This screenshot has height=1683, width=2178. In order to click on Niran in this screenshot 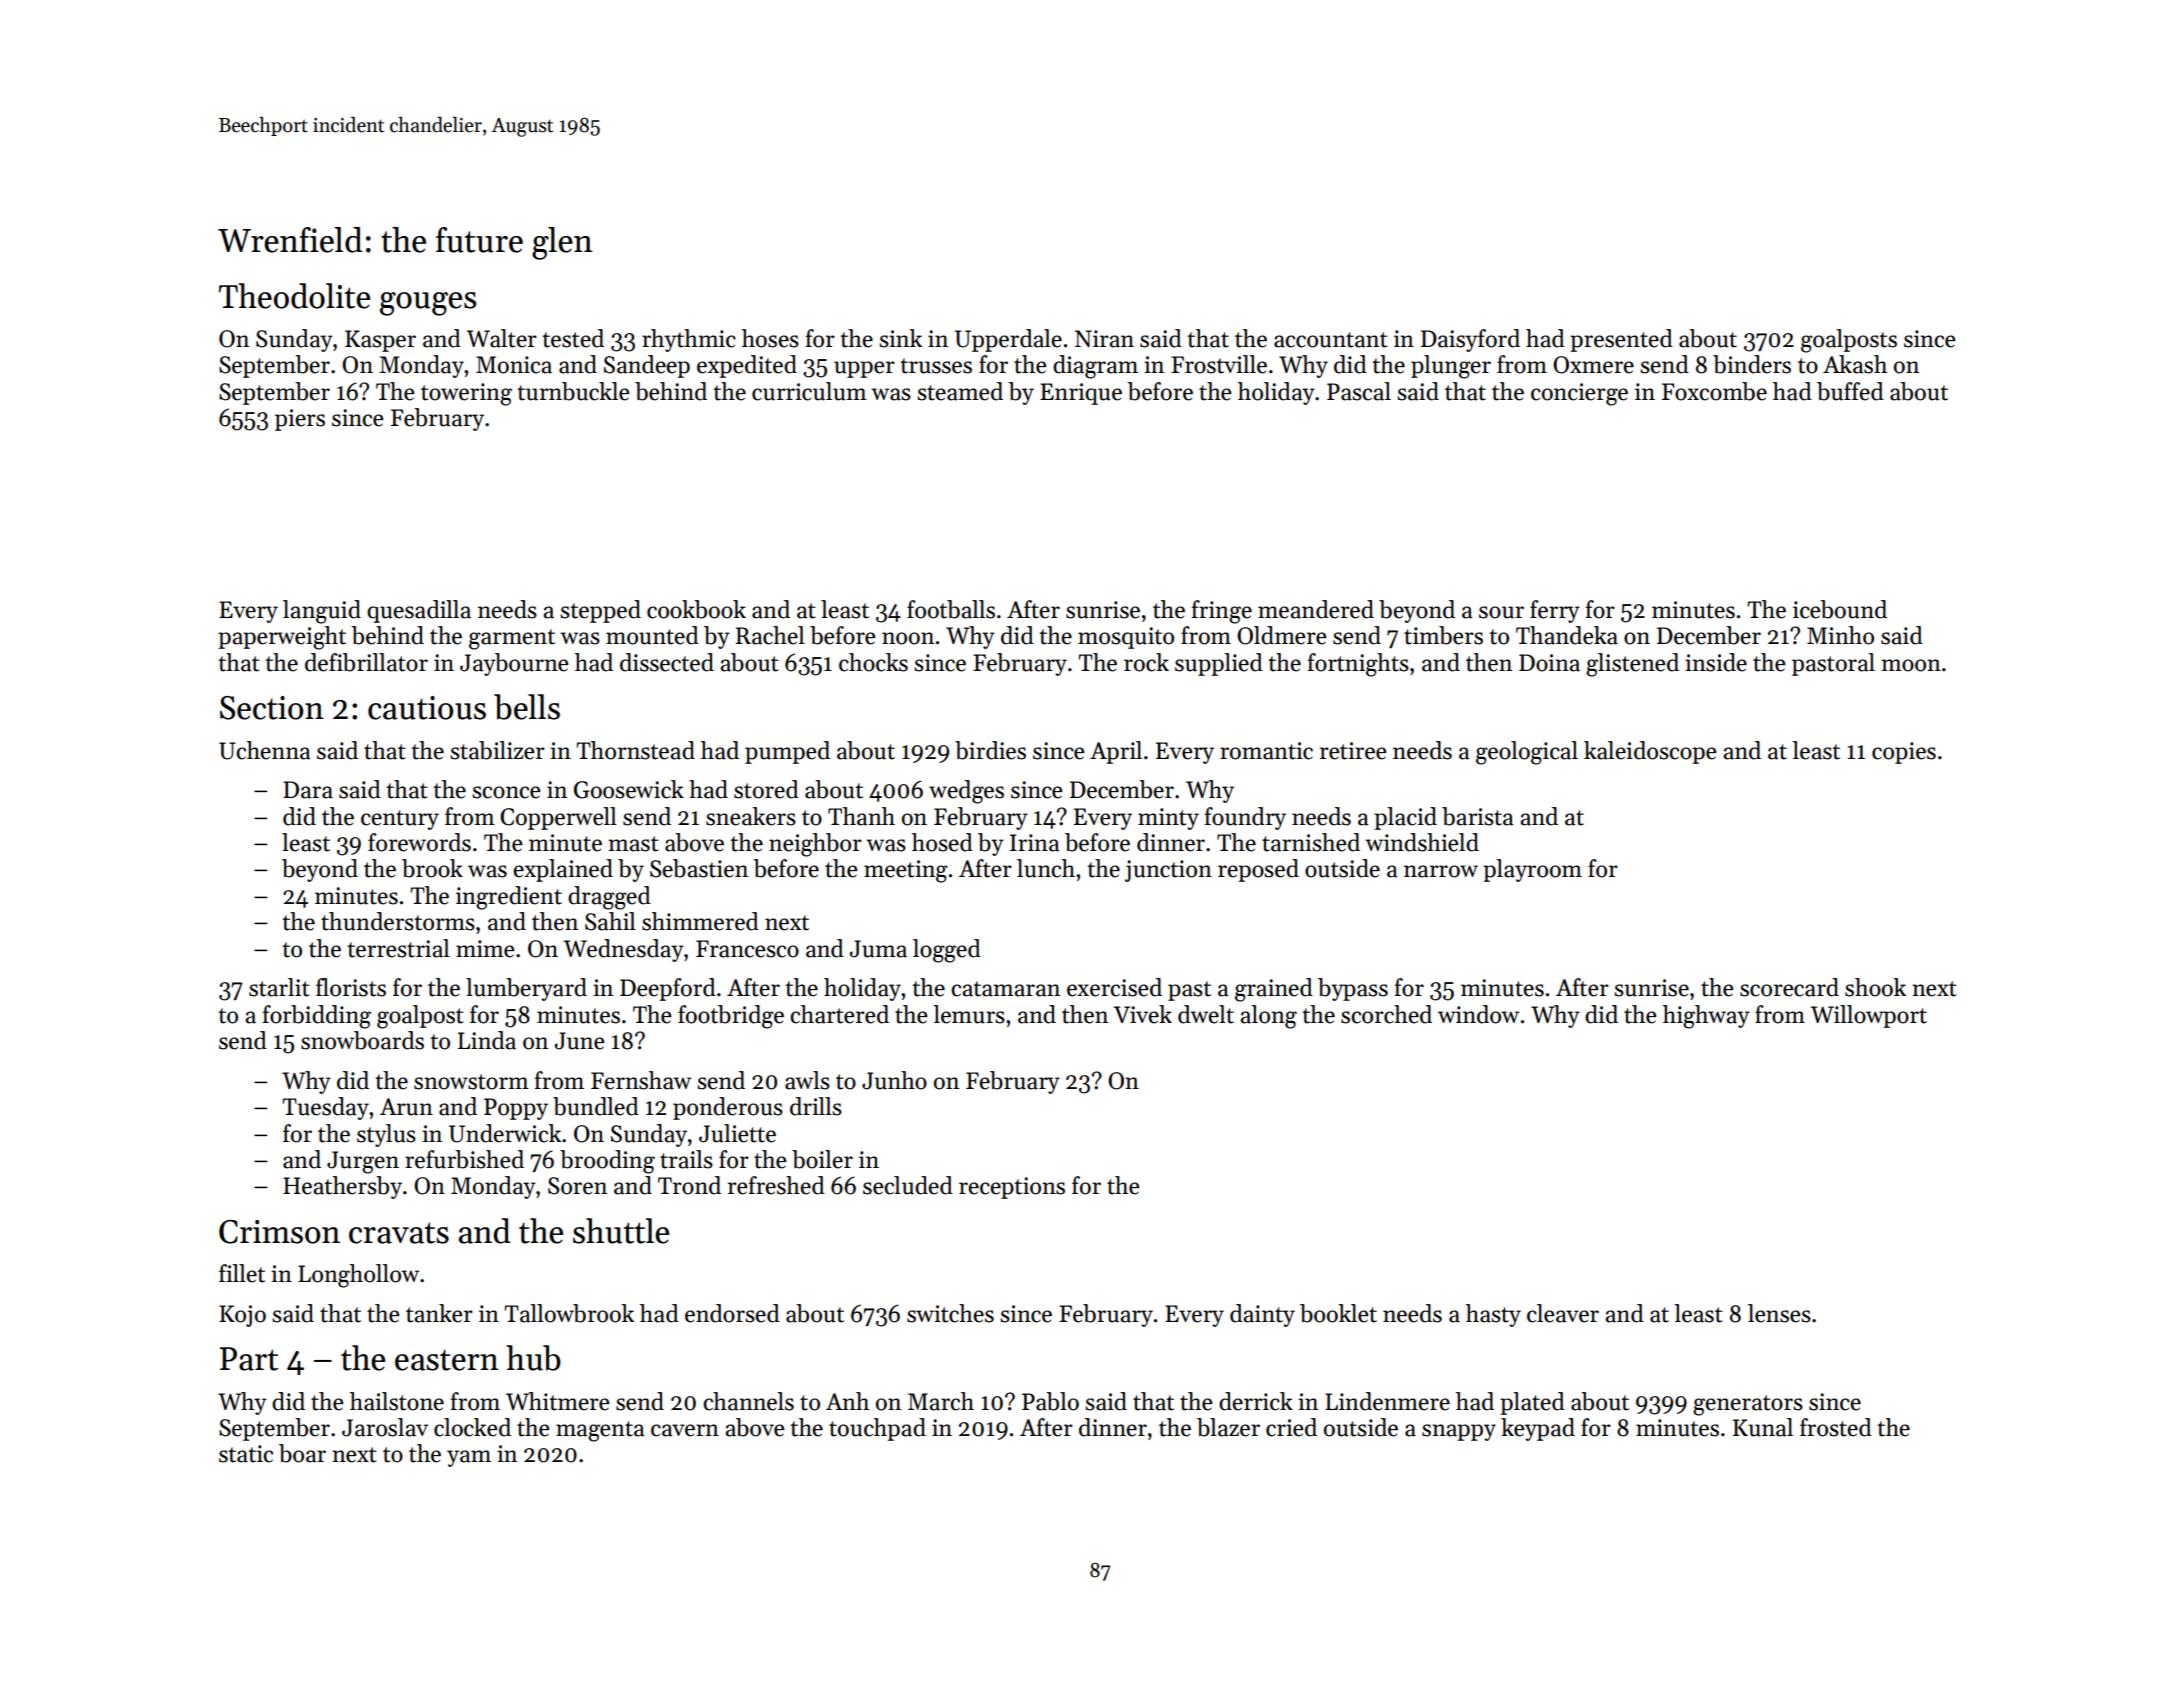, I will do `click(1104, 339)`.
